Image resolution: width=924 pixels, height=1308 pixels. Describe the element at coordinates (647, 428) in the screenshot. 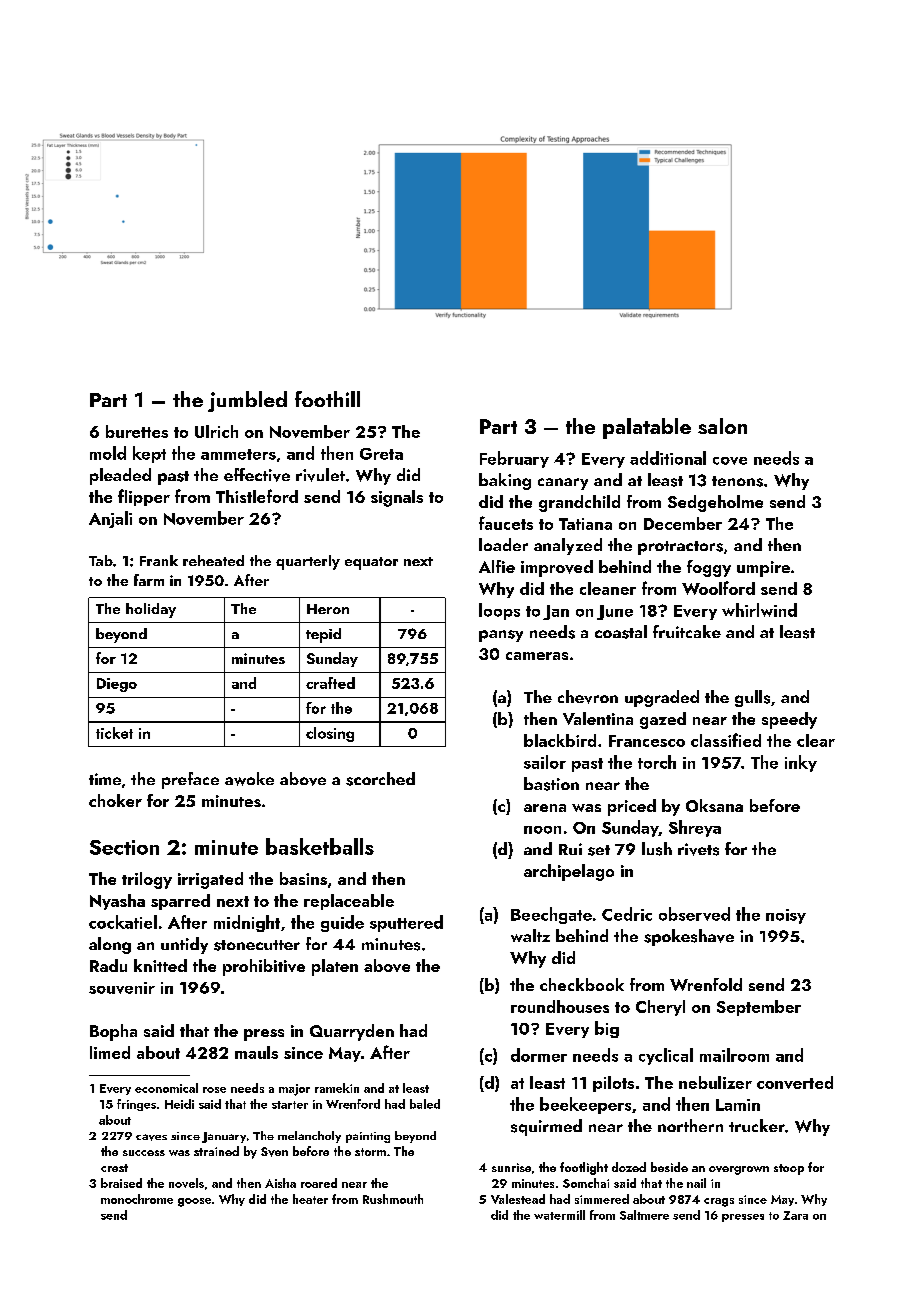

I see `palatable` at that location.
